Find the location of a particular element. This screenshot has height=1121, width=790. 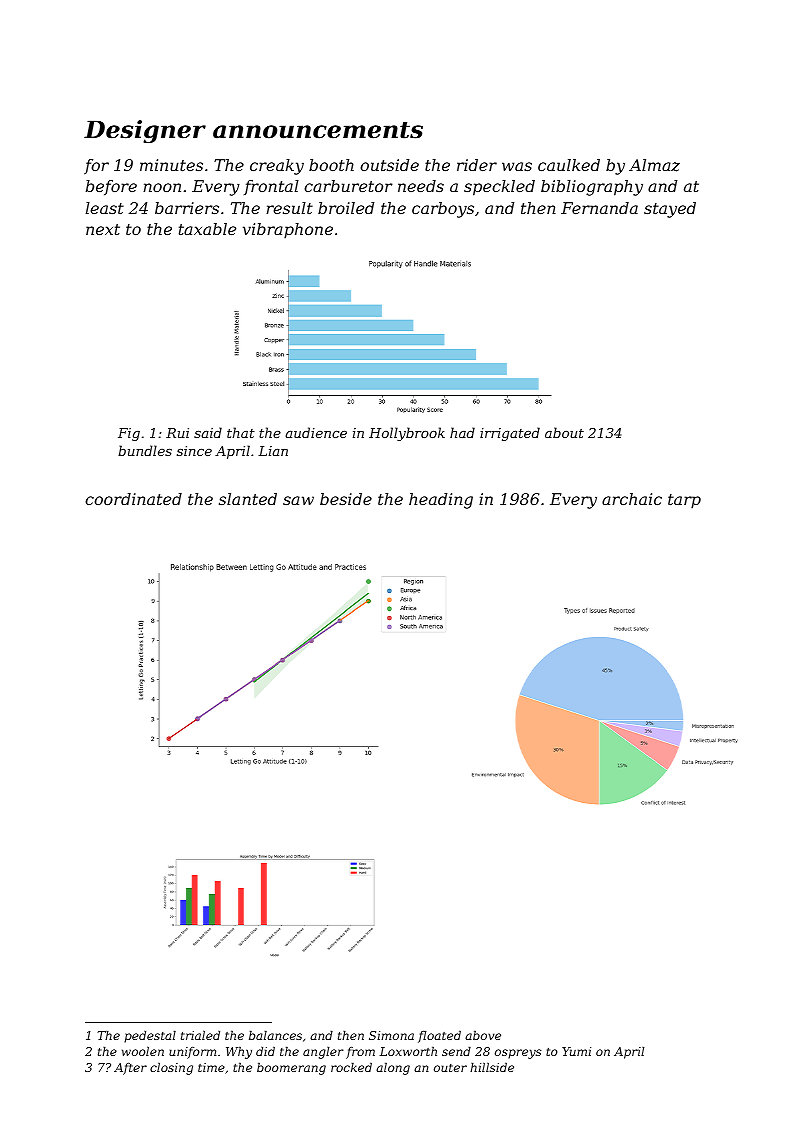

tarp is located at coordinates (684, 501).
